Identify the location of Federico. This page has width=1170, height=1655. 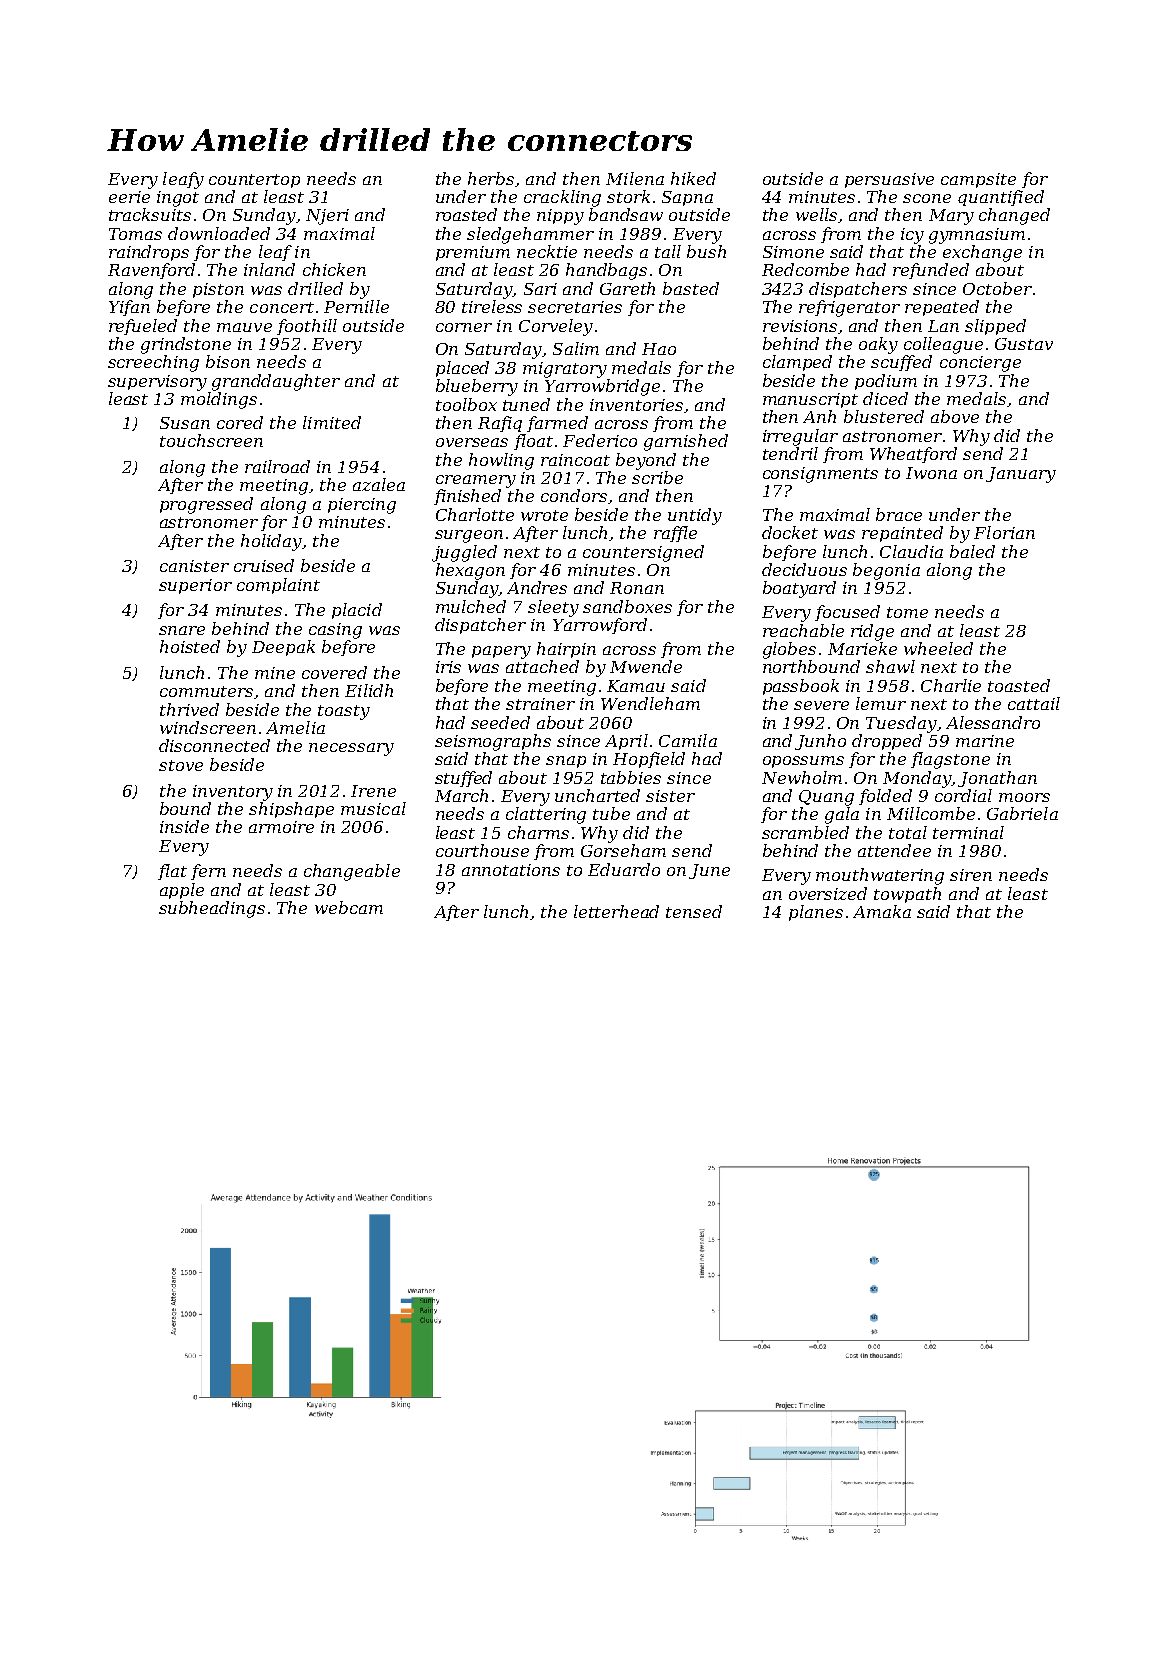
(600, 440).
